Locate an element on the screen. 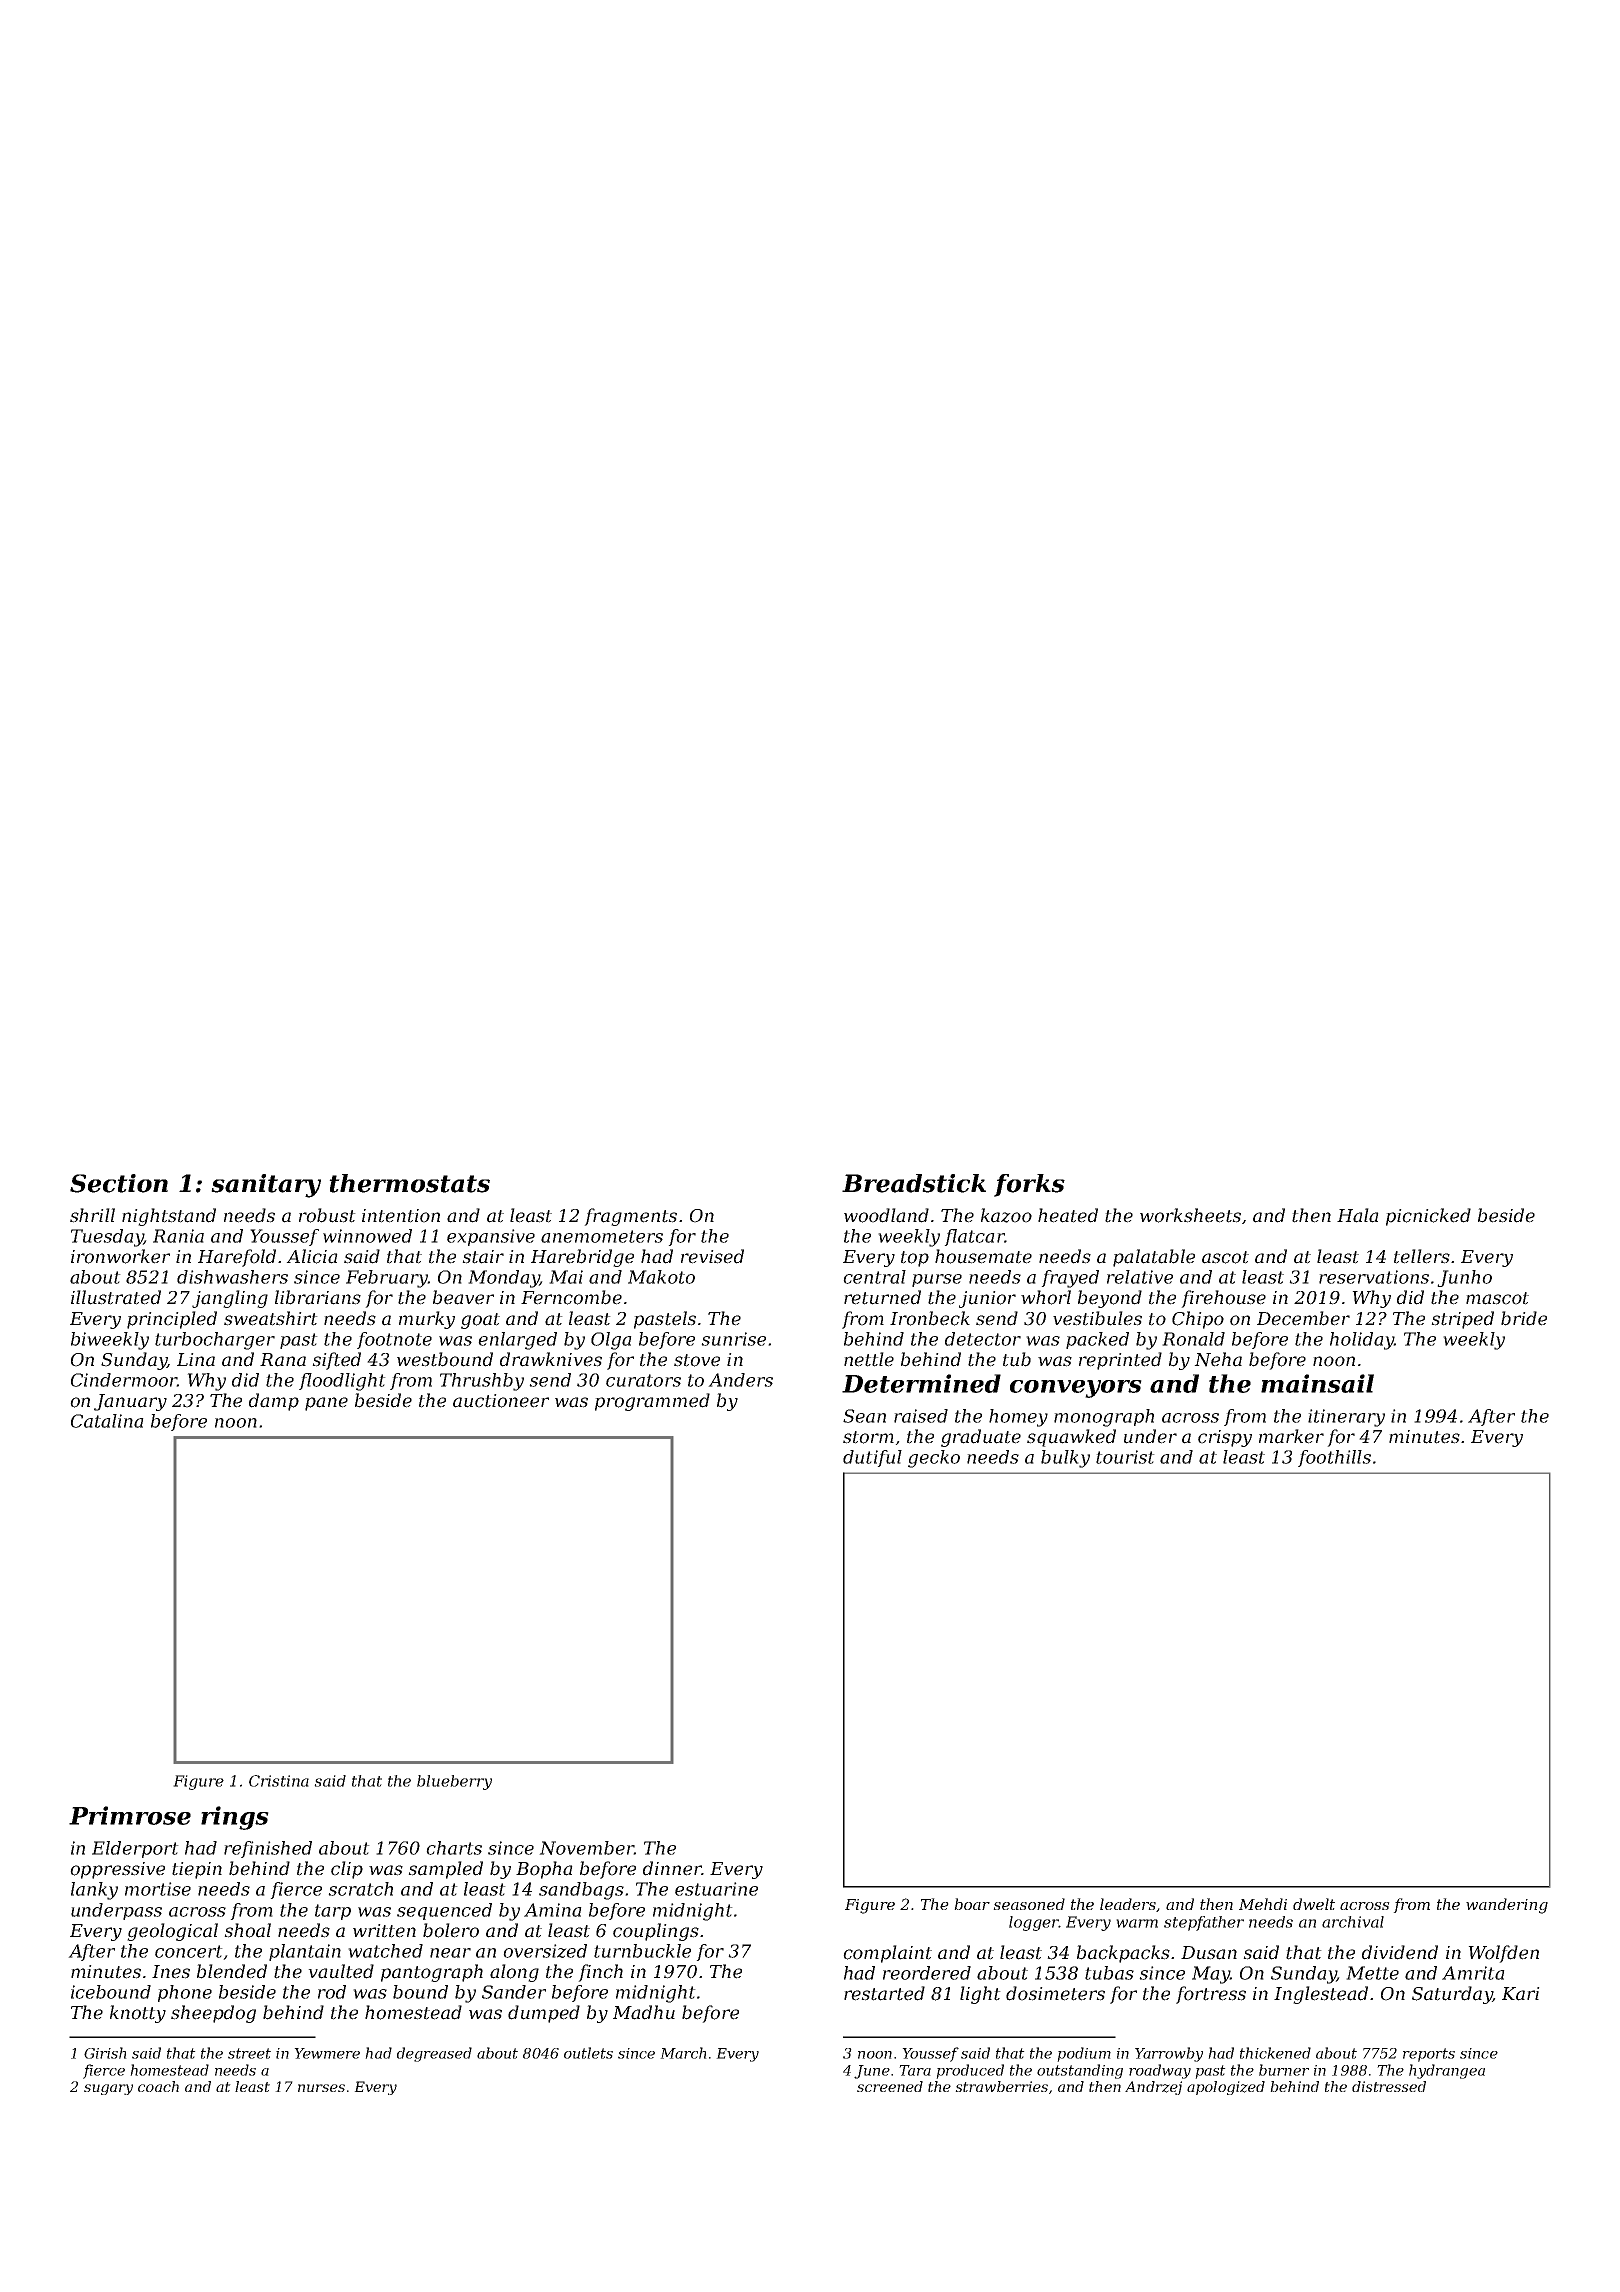 The image size is (1620, 2292). shrill is located at coordinates (92, 1215).
